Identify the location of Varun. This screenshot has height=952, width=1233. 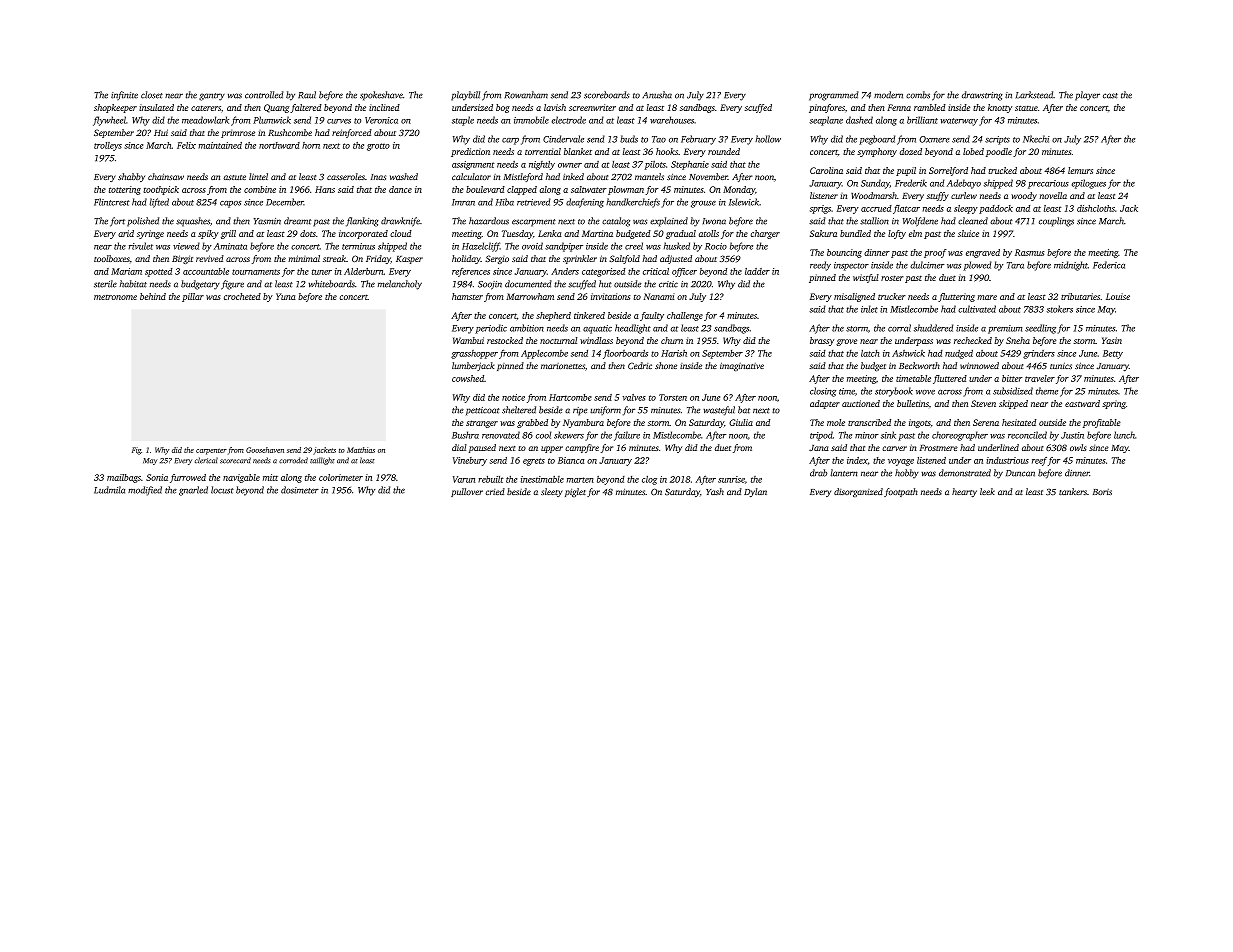
(464, 479).
